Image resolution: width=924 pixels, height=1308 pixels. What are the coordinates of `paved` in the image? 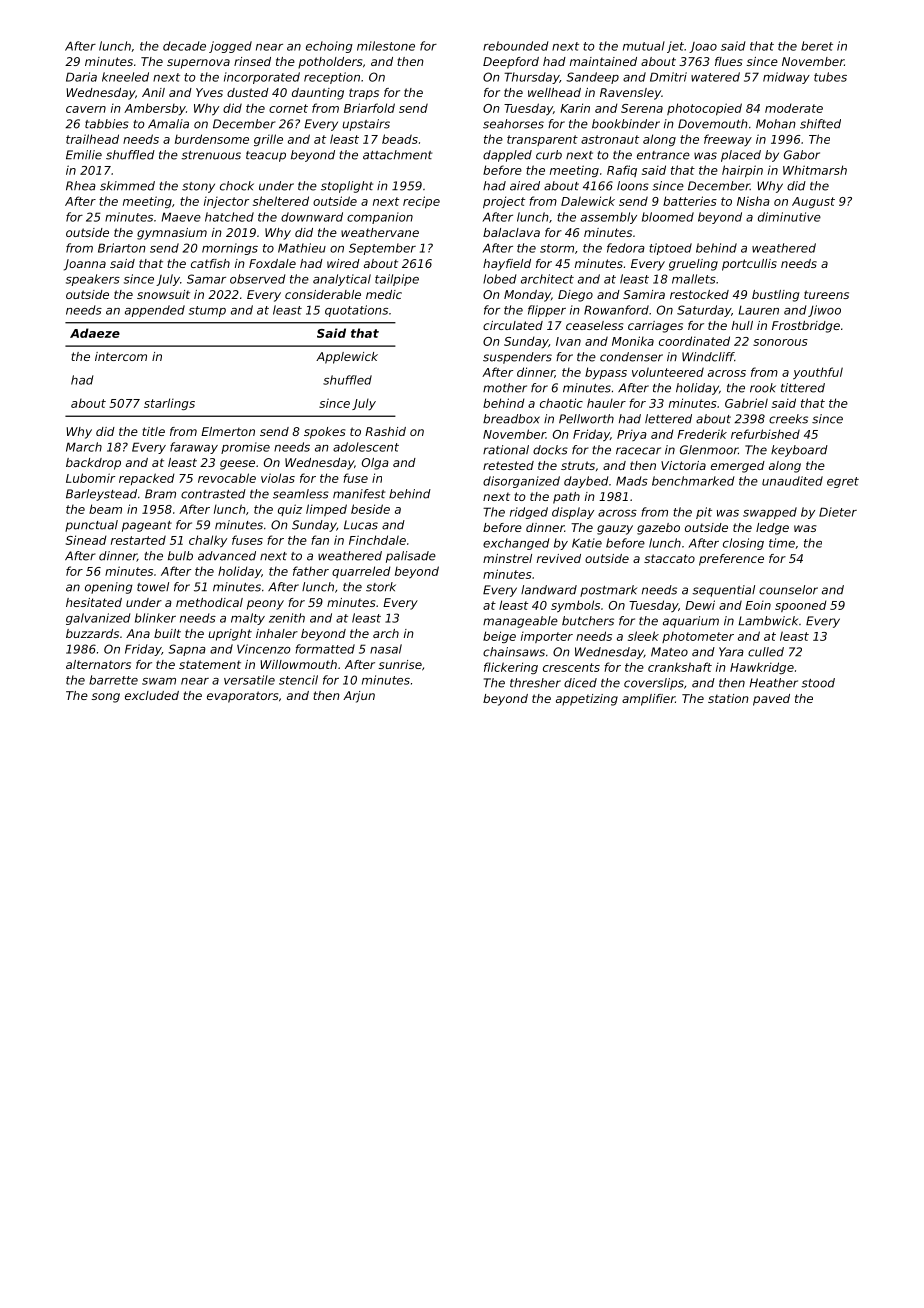 It's located at (771, 700).
